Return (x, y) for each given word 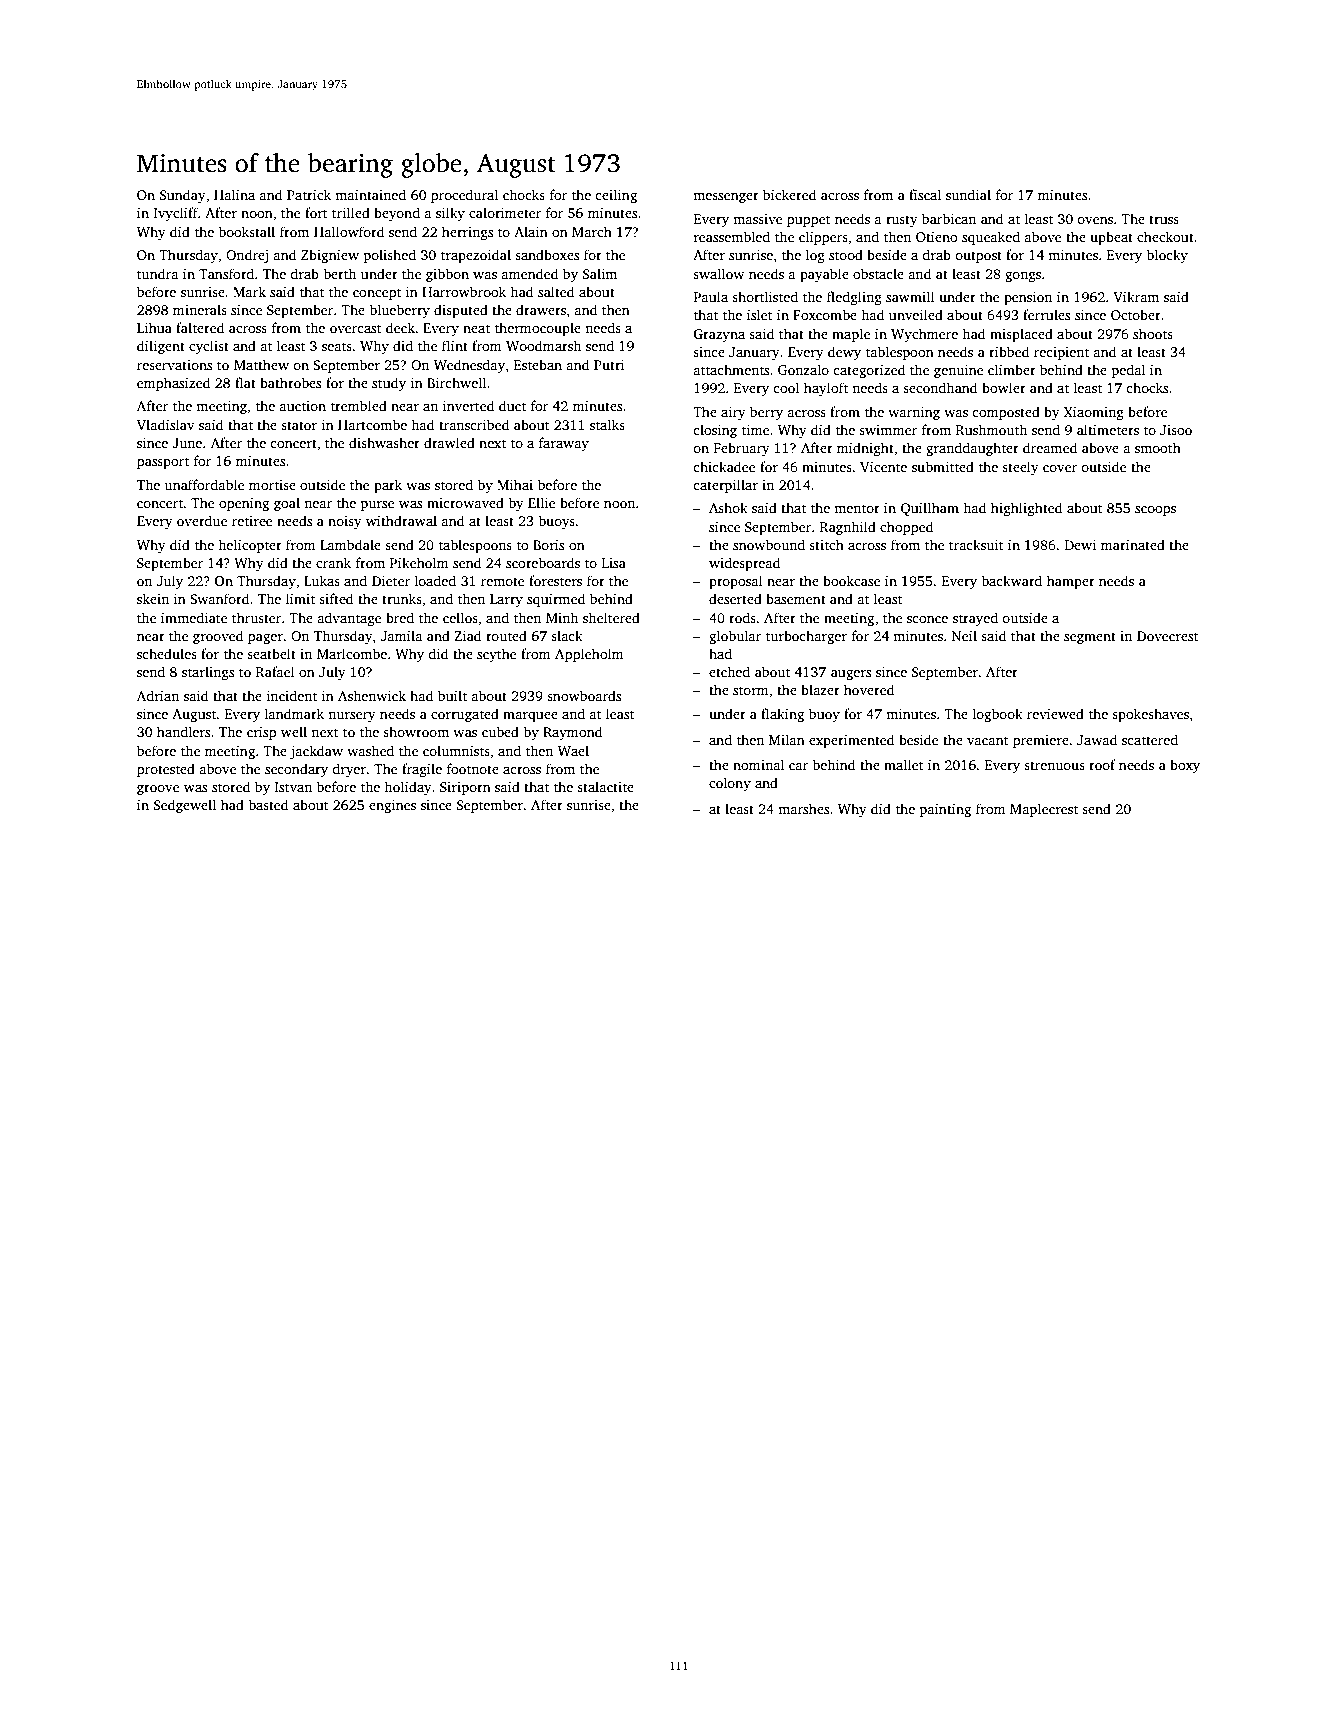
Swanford (219, 598)
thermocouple (538, 329)
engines (392, 806)
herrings (467, 233)
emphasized (173, 384)
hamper (1071, 582)
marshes (803, 808)
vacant (988, 740)
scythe (496, 655)
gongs (1023, 277)
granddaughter (972, 449)
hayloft (826, 389)
